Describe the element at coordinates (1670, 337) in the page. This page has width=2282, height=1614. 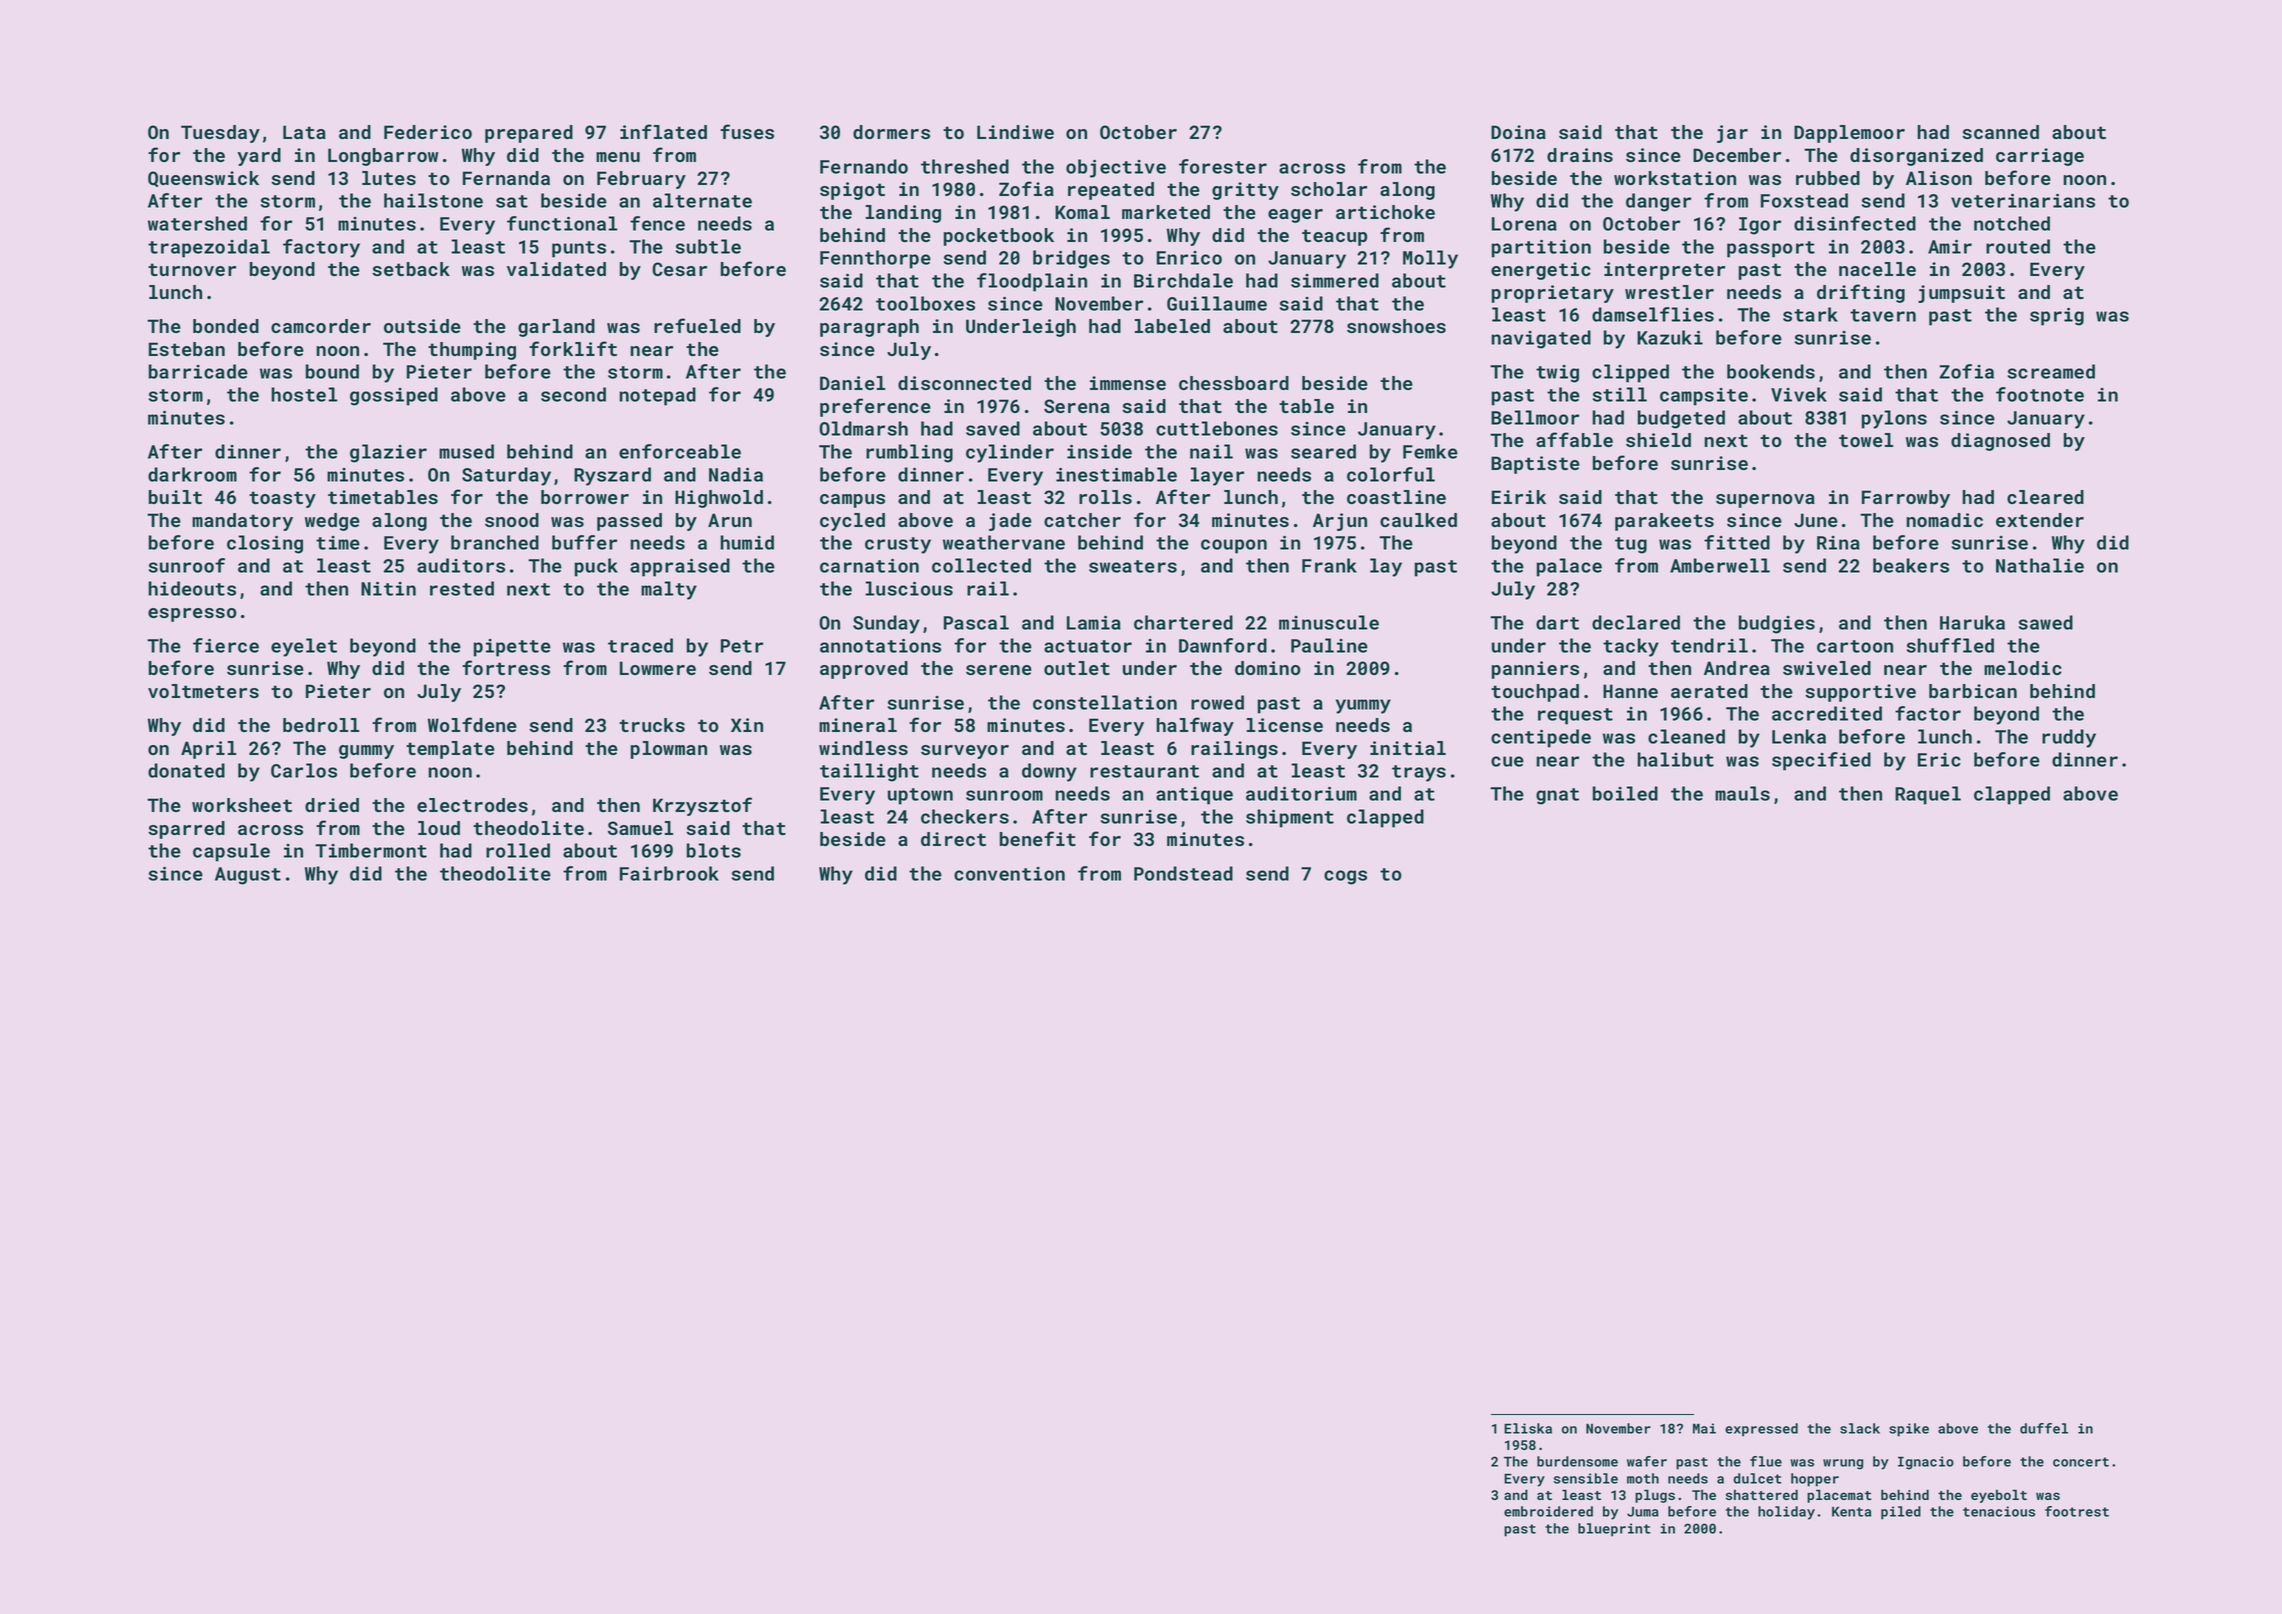
I see `Kazuki` at that location.
